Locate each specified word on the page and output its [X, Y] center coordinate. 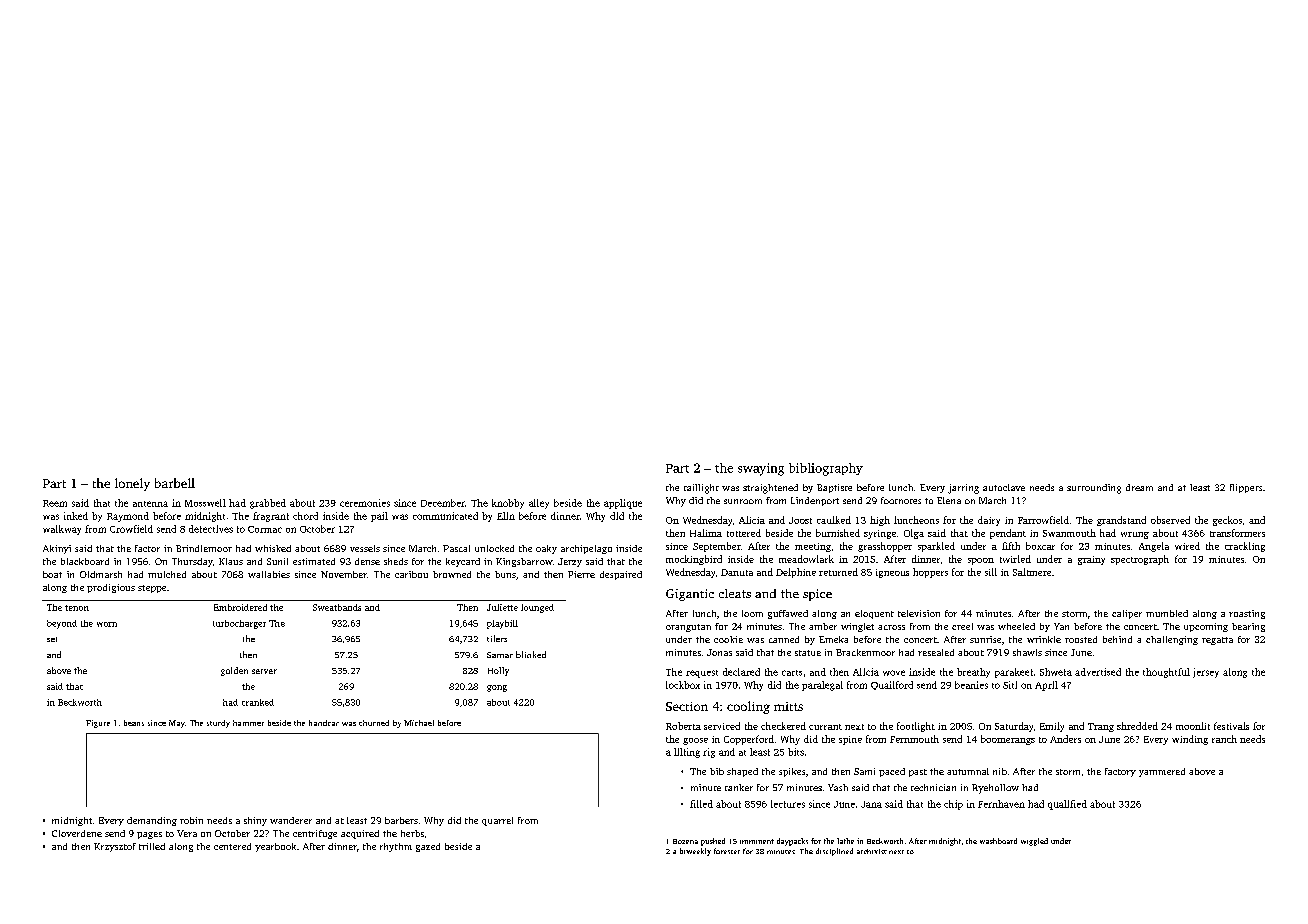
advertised [1098, 672]
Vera [187, 833]
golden [234, 671]
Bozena [685, 841]
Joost [800, 520]
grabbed [268, 504]
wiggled [1034, 842]
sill [991, 572]
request [702, 674]
